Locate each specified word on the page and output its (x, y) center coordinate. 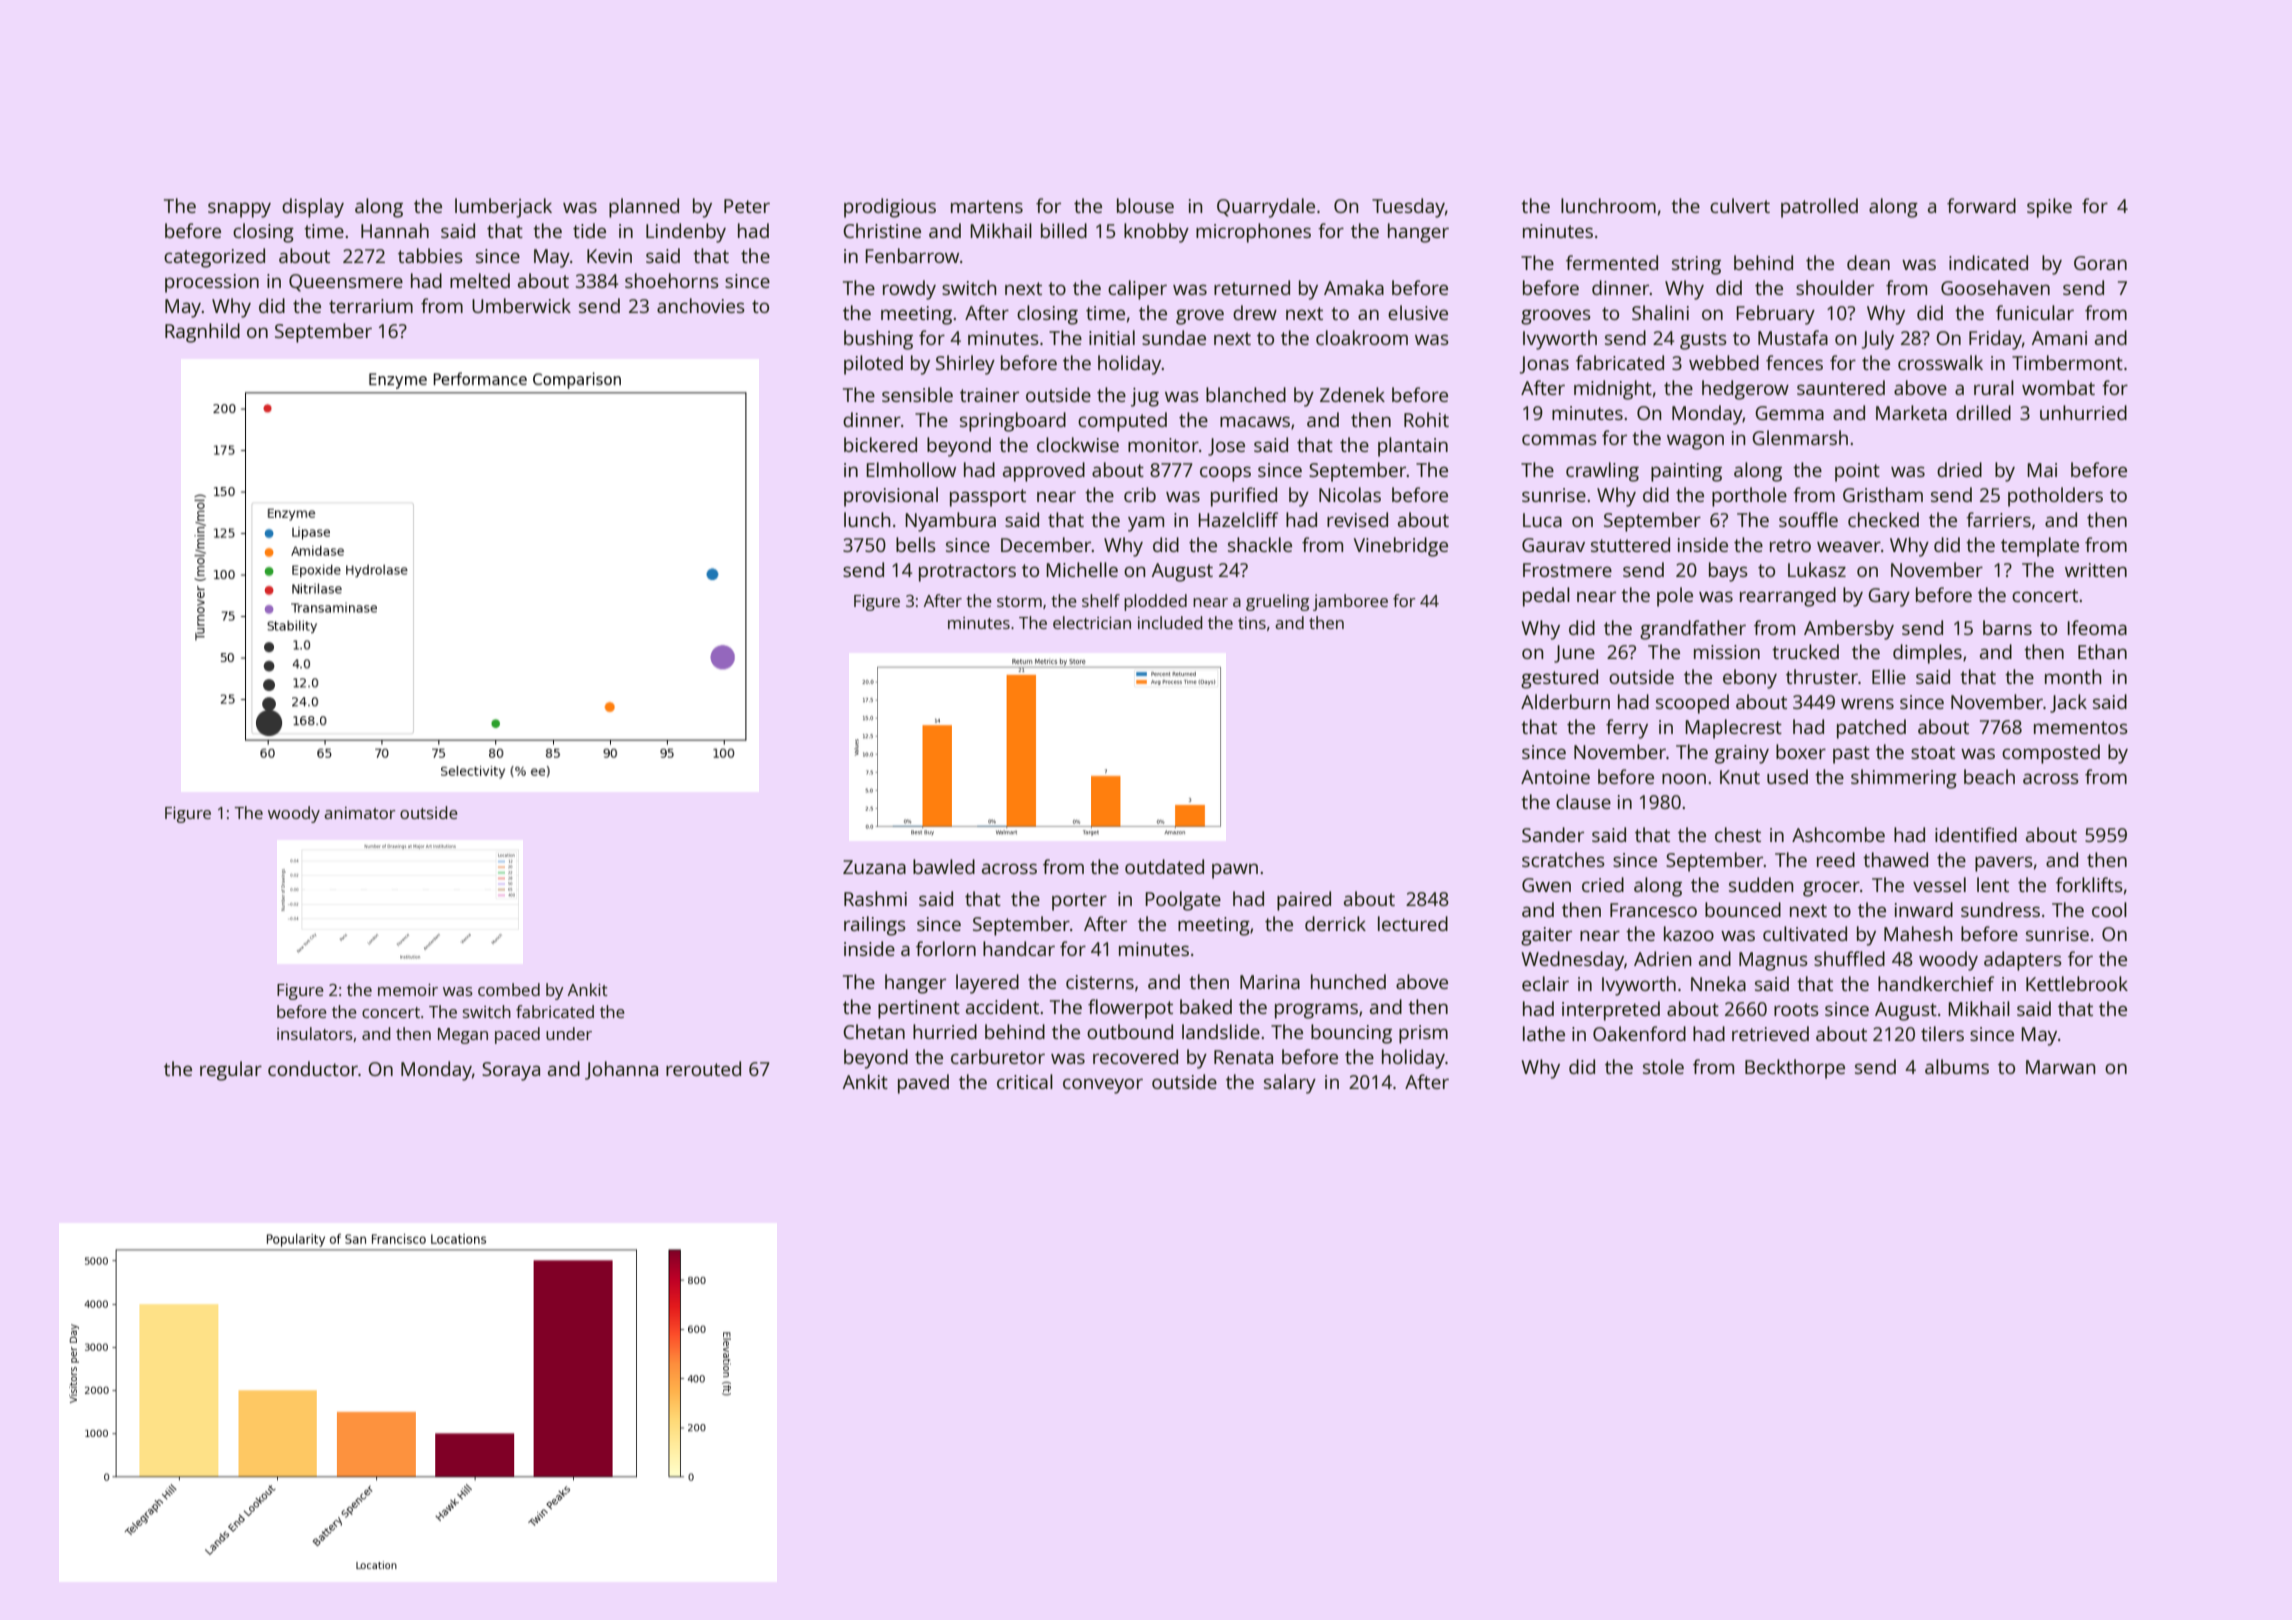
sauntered (1841, 387)
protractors (967, 573)
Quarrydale (1266, 208)
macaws (1255, 421)
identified (1976, 834)
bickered (880, 444)
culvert (1740, 205)
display (313, 208)
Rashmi (875, 898)
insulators (315, 1033)
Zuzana (874, 867)
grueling (1277, 602)
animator (360, 813)
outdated (1164, 866)
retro (1790, 545)
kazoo (1689, 933)
